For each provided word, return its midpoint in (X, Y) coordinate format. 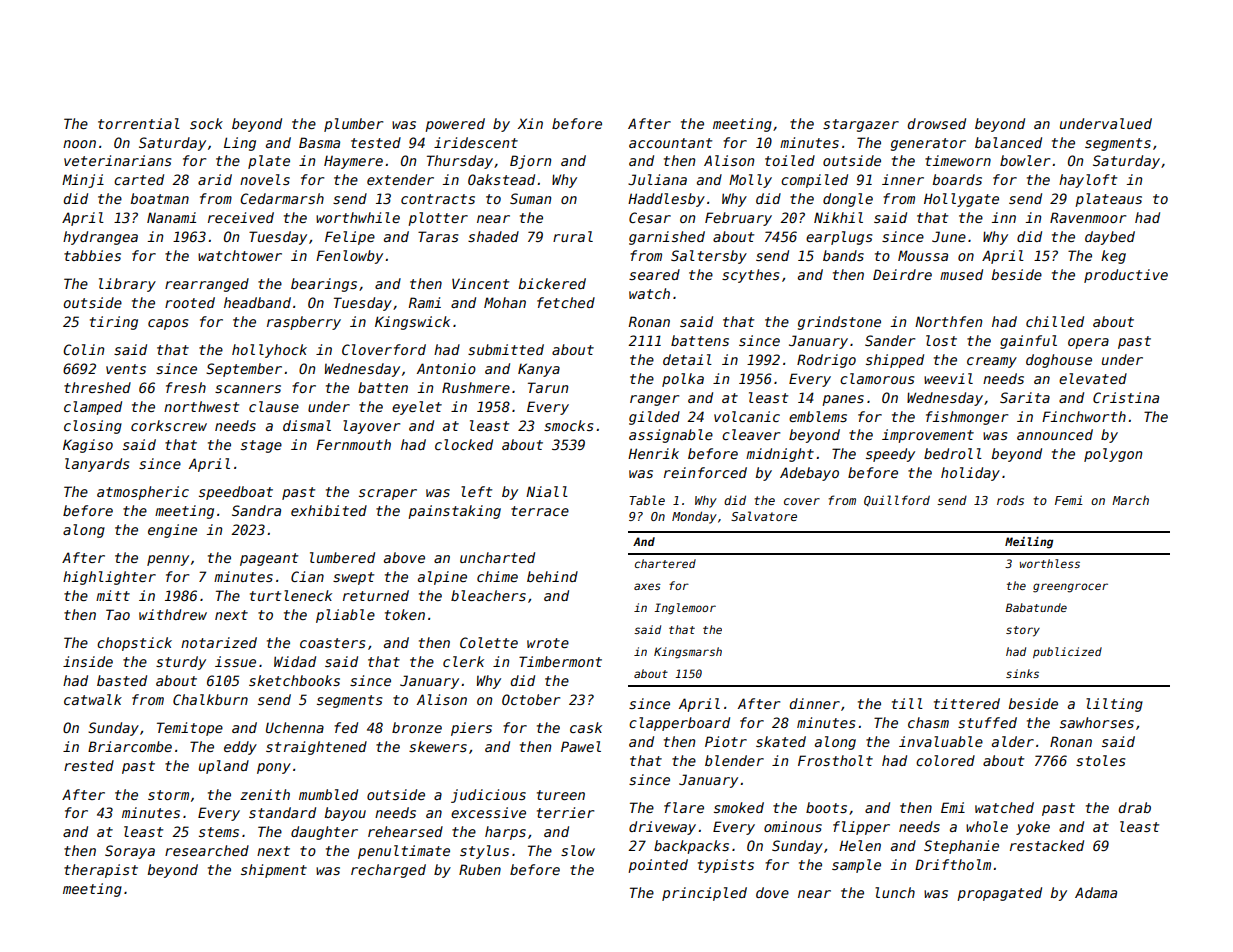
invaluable (941, 741)
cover (802, 501)
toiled (790, 160)
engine (172, 531)
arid (215, 179)
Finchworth (1084, 416)
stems (219, 832)
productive (1126, 276)
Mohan (505, 302)
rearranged (207, 285)
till (907, 703)
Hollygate (961, 200)
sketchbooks (294, 680)
